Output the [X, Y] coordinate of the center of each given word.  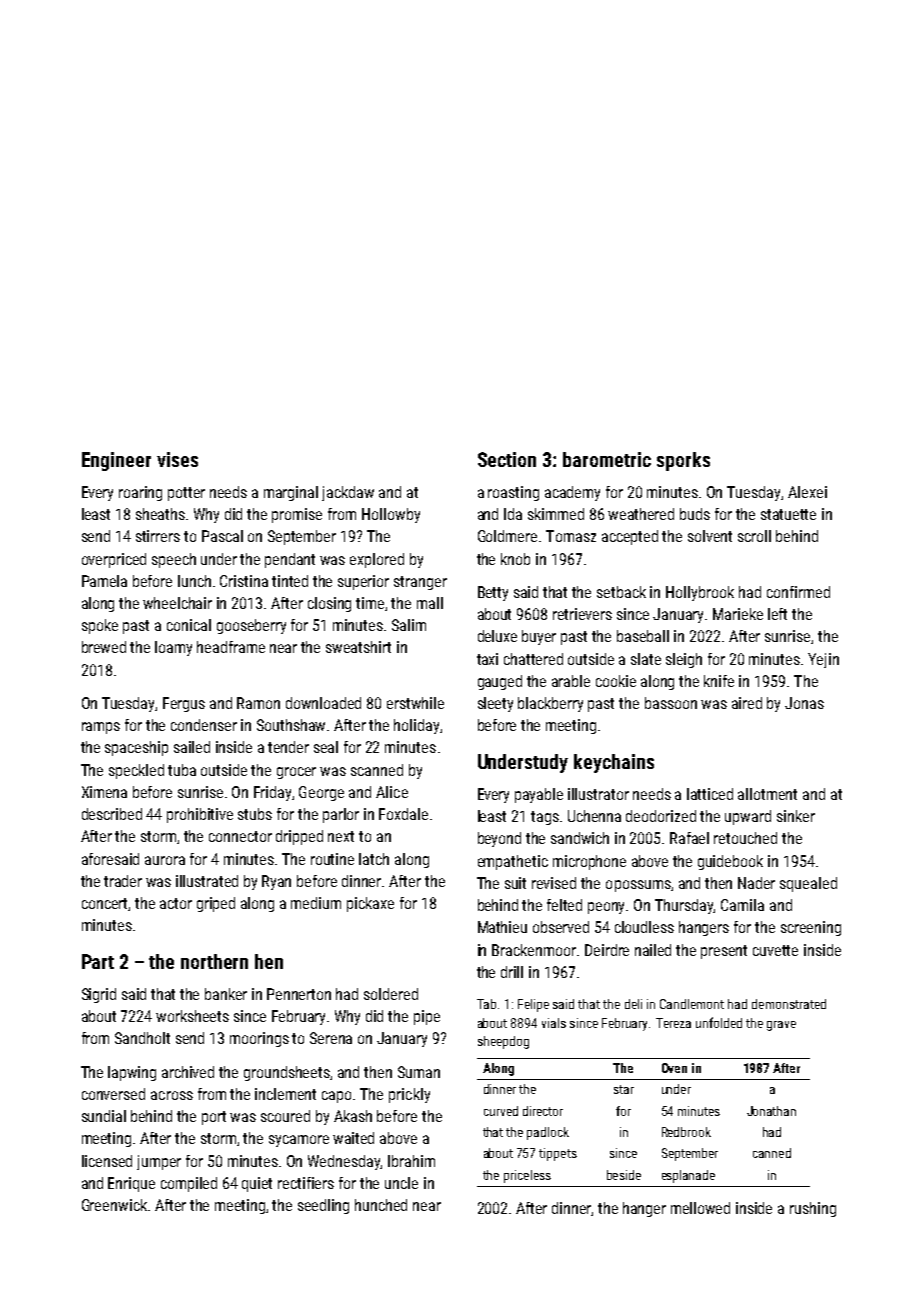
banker [226, 994]
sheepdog [503, 1042]
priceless [527, 1176]
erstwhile [415, 703]
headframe [231, 647]
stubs [255, 814]
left [777, 614]
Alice [392, 792]
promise [297, 515]
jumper [159, 1162]
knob [515, 559]
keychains [614, 763]
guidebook [730, 862]
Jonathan [771, 1111]
